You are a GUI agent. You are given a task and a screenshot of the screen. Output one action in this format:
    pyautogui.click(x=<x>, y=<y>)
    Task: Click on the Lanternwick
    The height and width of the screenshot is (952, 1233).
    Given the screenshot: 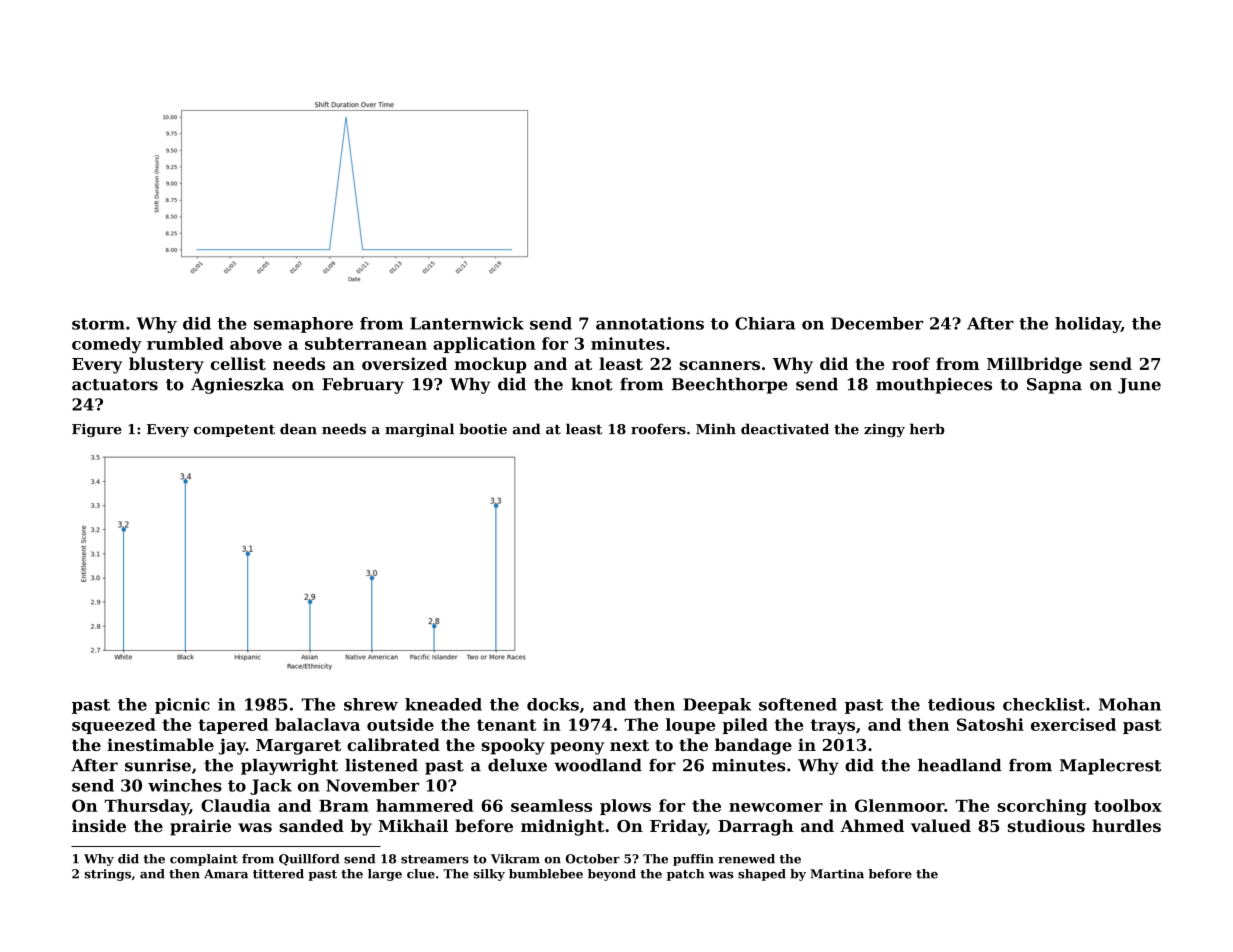 What is the action you would take?
    pyautogui.click(x=467, y=323)
